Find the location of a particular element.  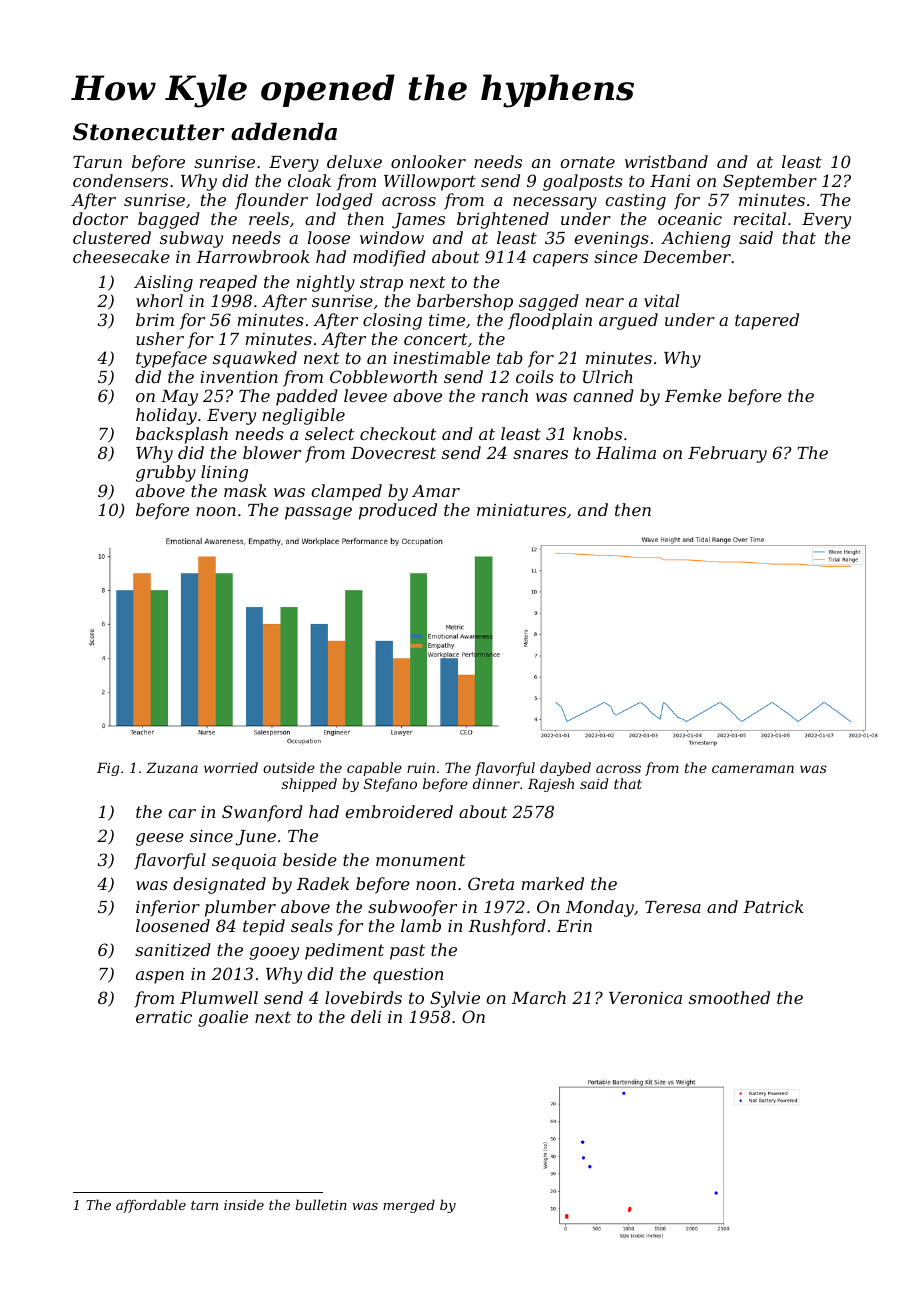

Zuzana is located at coordinates (172, 768).
